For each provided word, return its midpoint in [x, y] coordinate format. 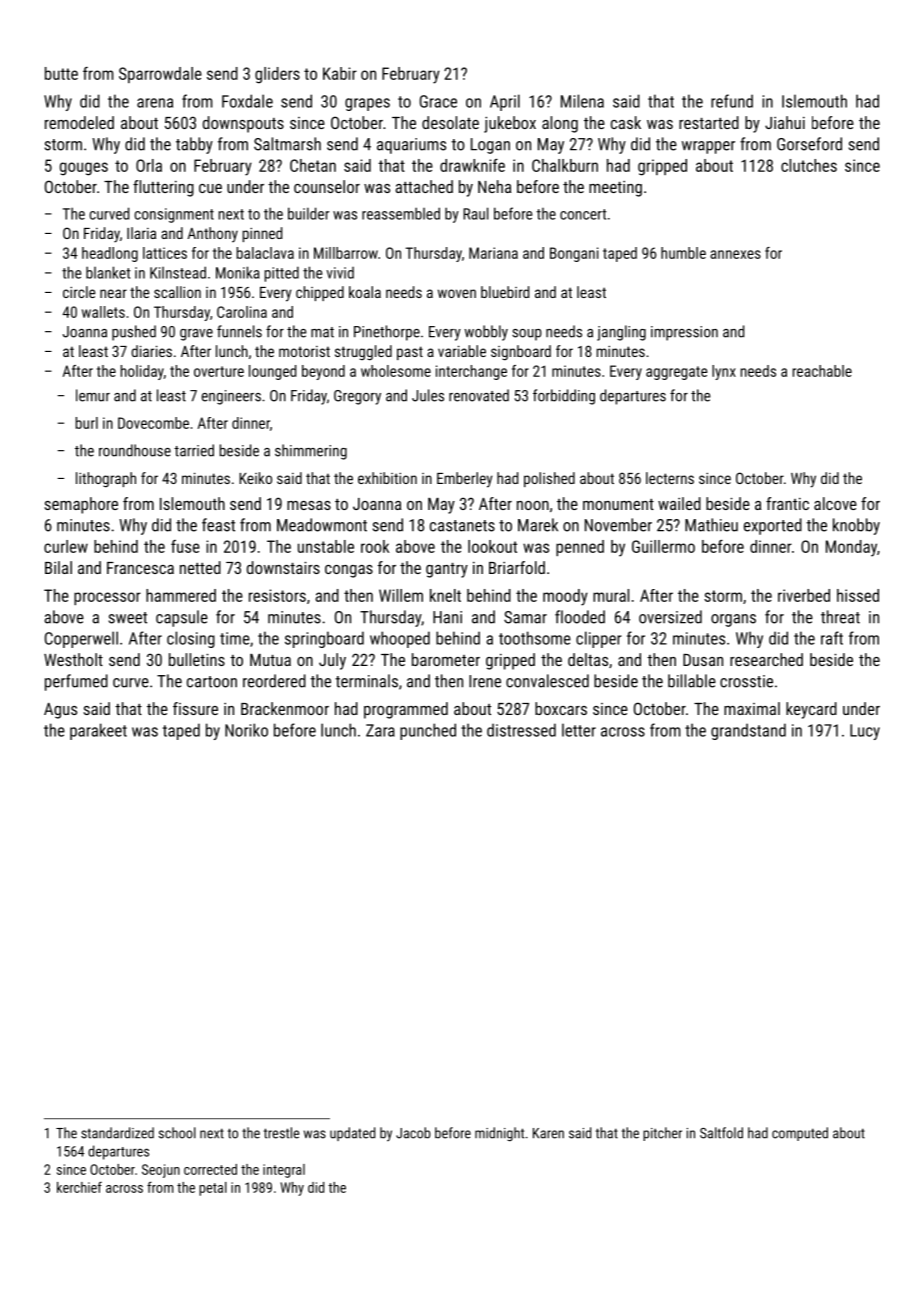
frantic [787, 503]
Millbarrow [346, 253]
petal [213, 1189]
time [235, 638]
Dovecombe [153, 423]
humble [683, 253]
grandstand [748, 731]
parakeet [98, 731]
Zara [380, 730]
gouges [84, 169]
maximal [752, 708]
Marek [538, 525]
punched [428, 731]
